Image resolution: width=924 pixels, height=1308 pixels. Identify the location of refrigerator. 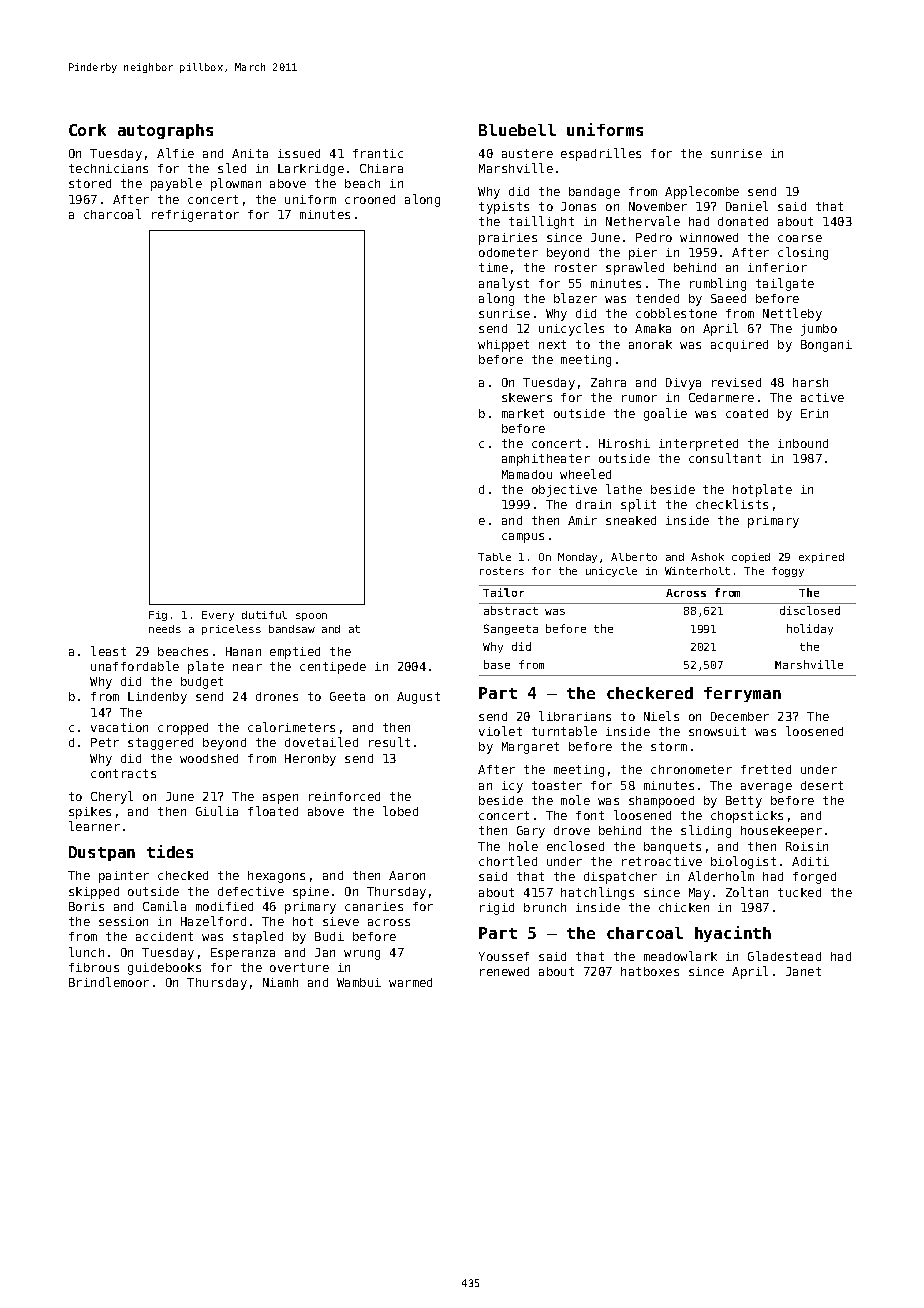
(195, 216).
